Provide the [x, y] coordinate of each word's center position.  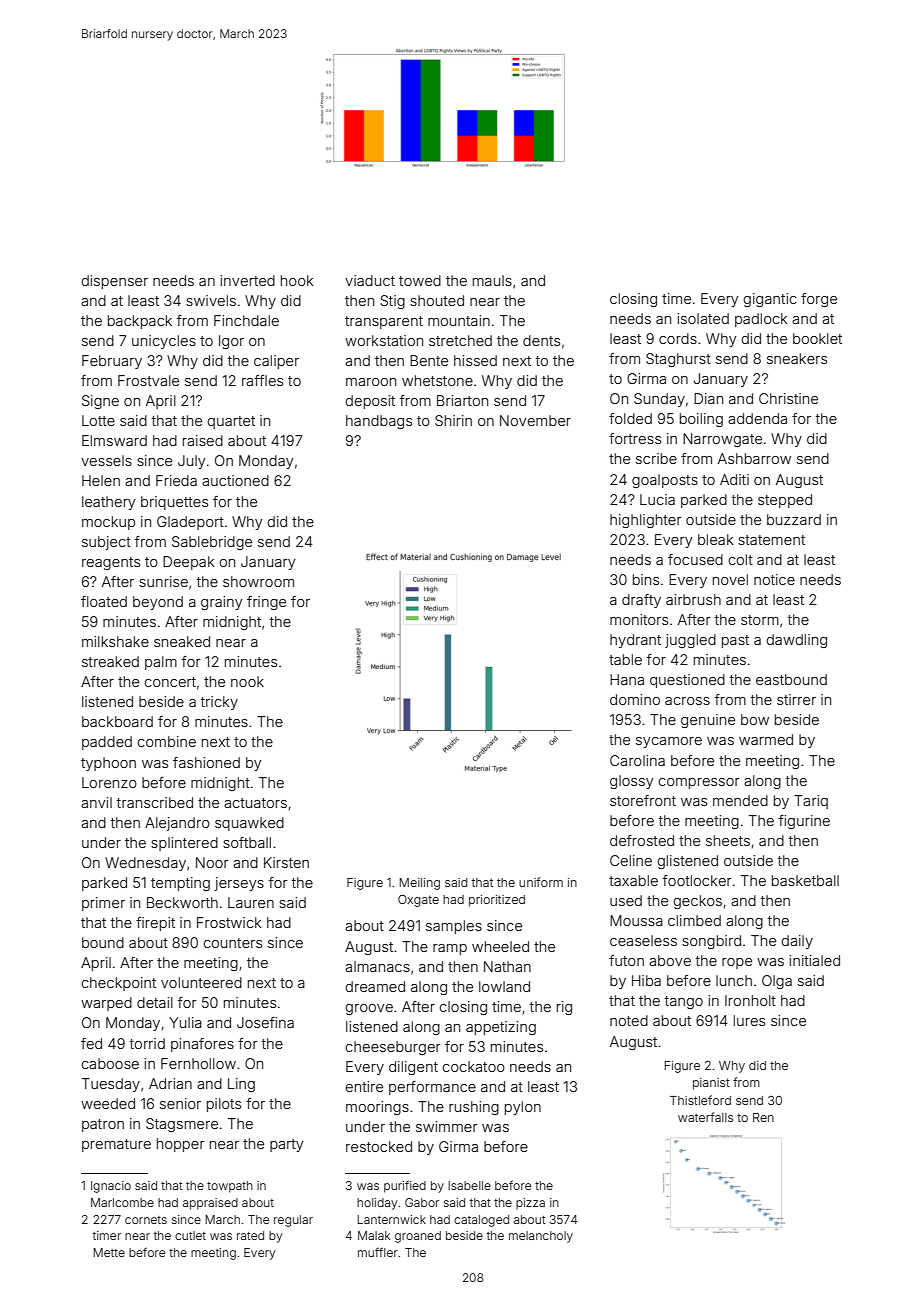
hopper [181, 1145]
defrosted [642, 840]
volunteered [201, 982]
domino [635, 699]
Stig [392, 302]
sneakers [797, 358]
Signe [100, 402]
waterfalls [705, 1117]
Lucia [657, 499]
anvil [96, 802]
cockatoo [473, 1066]
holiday [377, 1204]
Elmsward [114, 440]
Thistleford [700, 1100]
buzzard [794, 519]
